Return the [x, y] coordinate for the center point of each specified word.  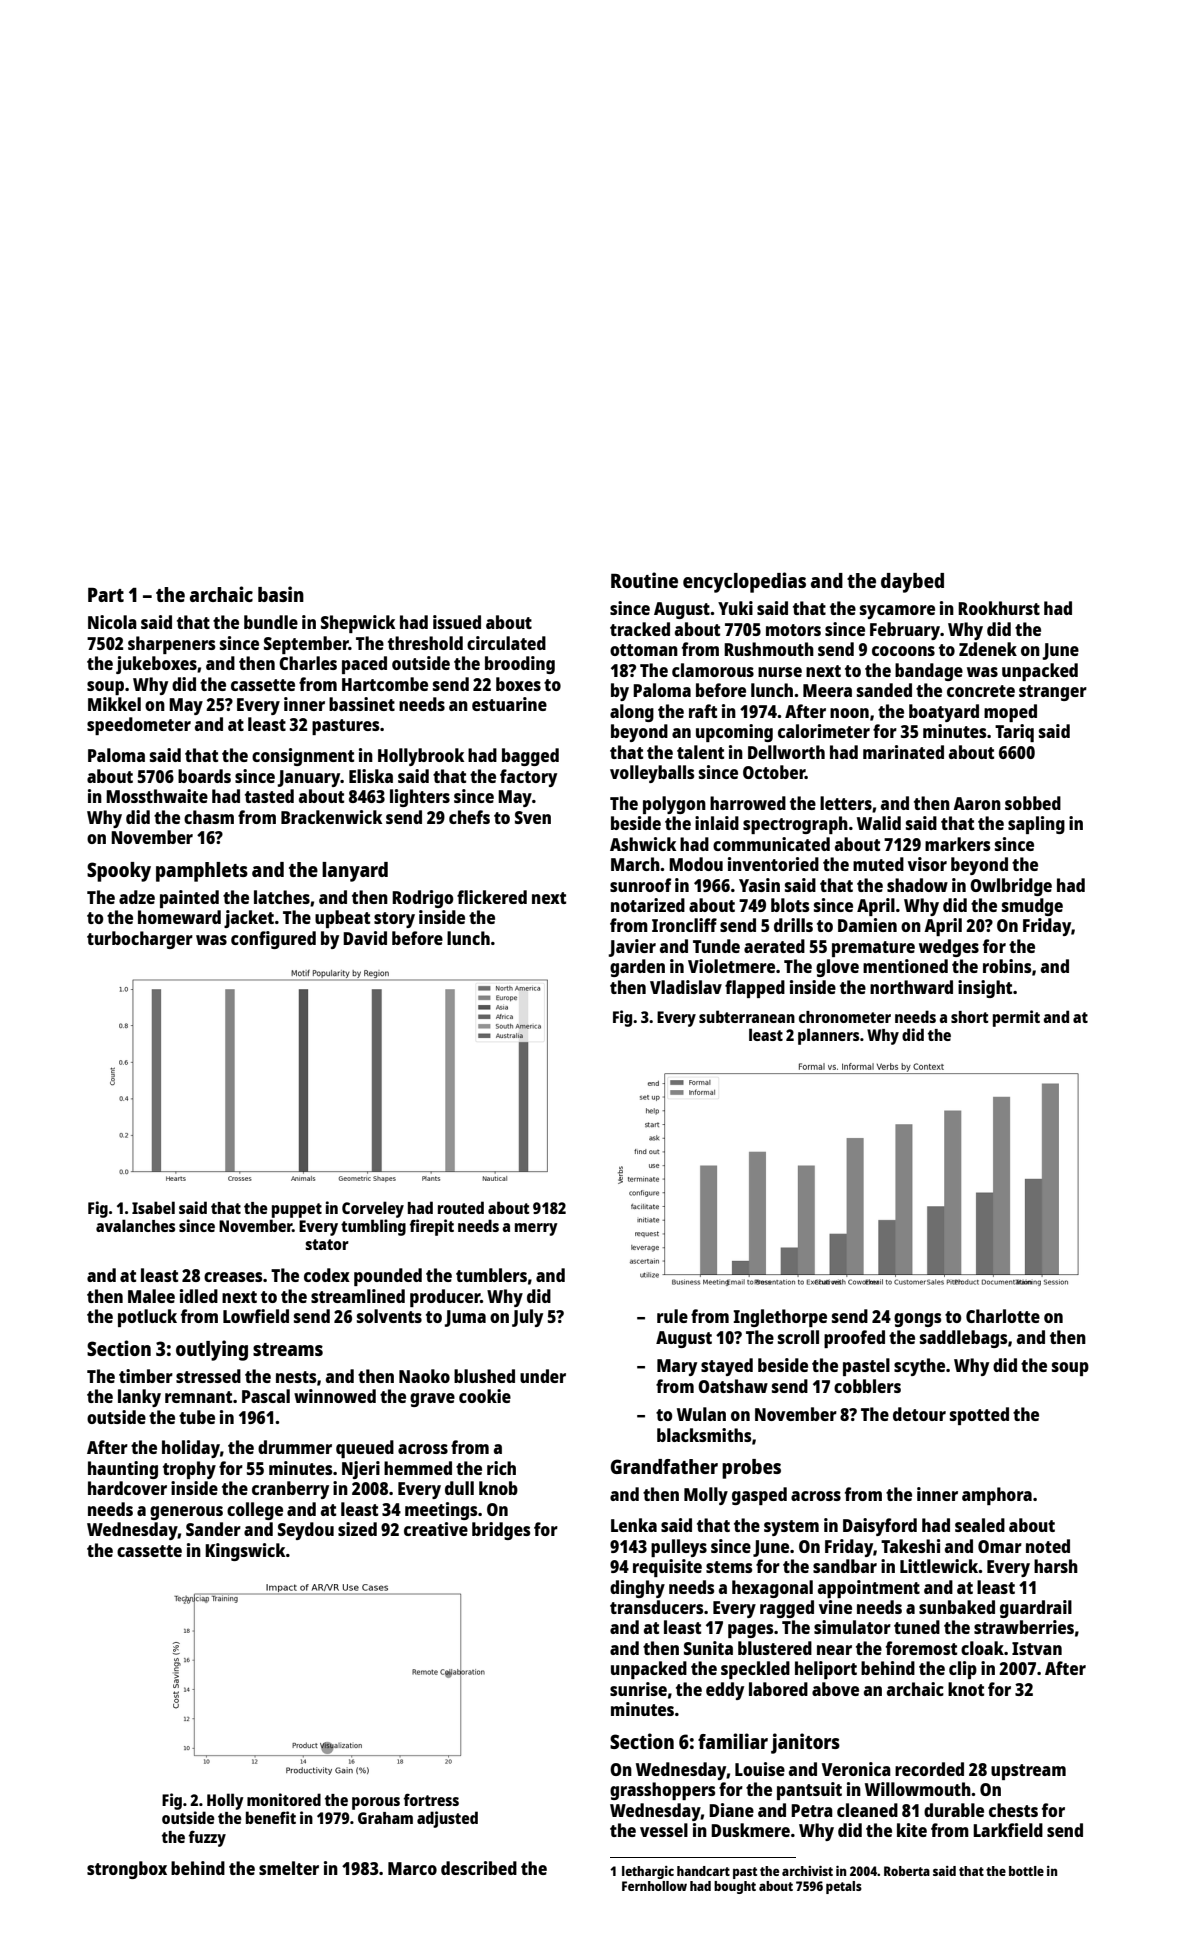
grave [432, 1400]
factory [528, 778]
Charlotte [1003, 1316]
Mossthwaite [157, 796]
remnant [198, 1397]
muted [878, 864]
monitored [284, 1799]
